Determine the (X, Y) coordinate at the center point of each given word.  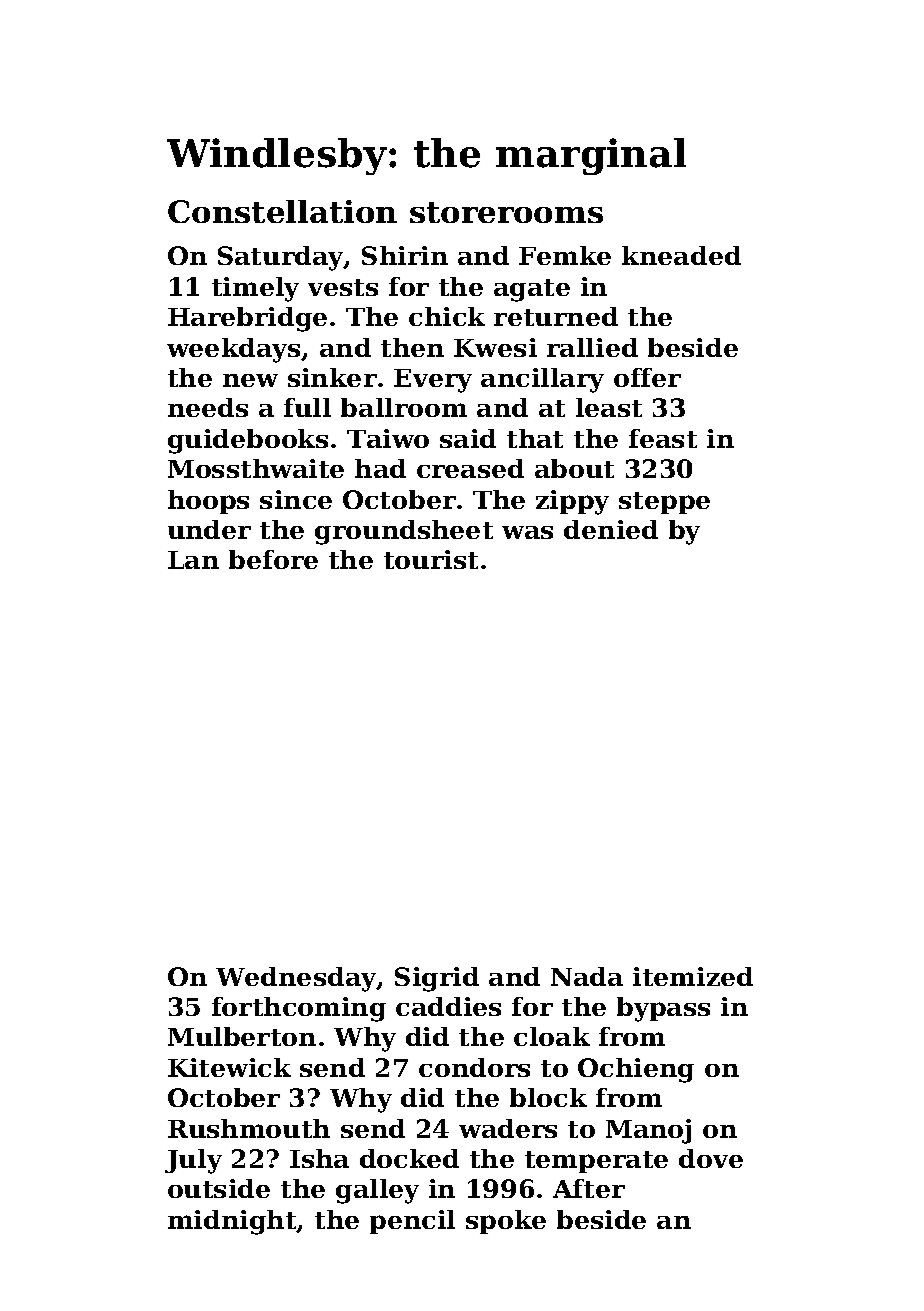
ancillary (542, 380)
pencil (412, 1222)
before (273, 559)
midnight (232, 1222)
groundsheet (404, 532)
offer (647, 377)
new (250, 380)
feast (663, 438)
